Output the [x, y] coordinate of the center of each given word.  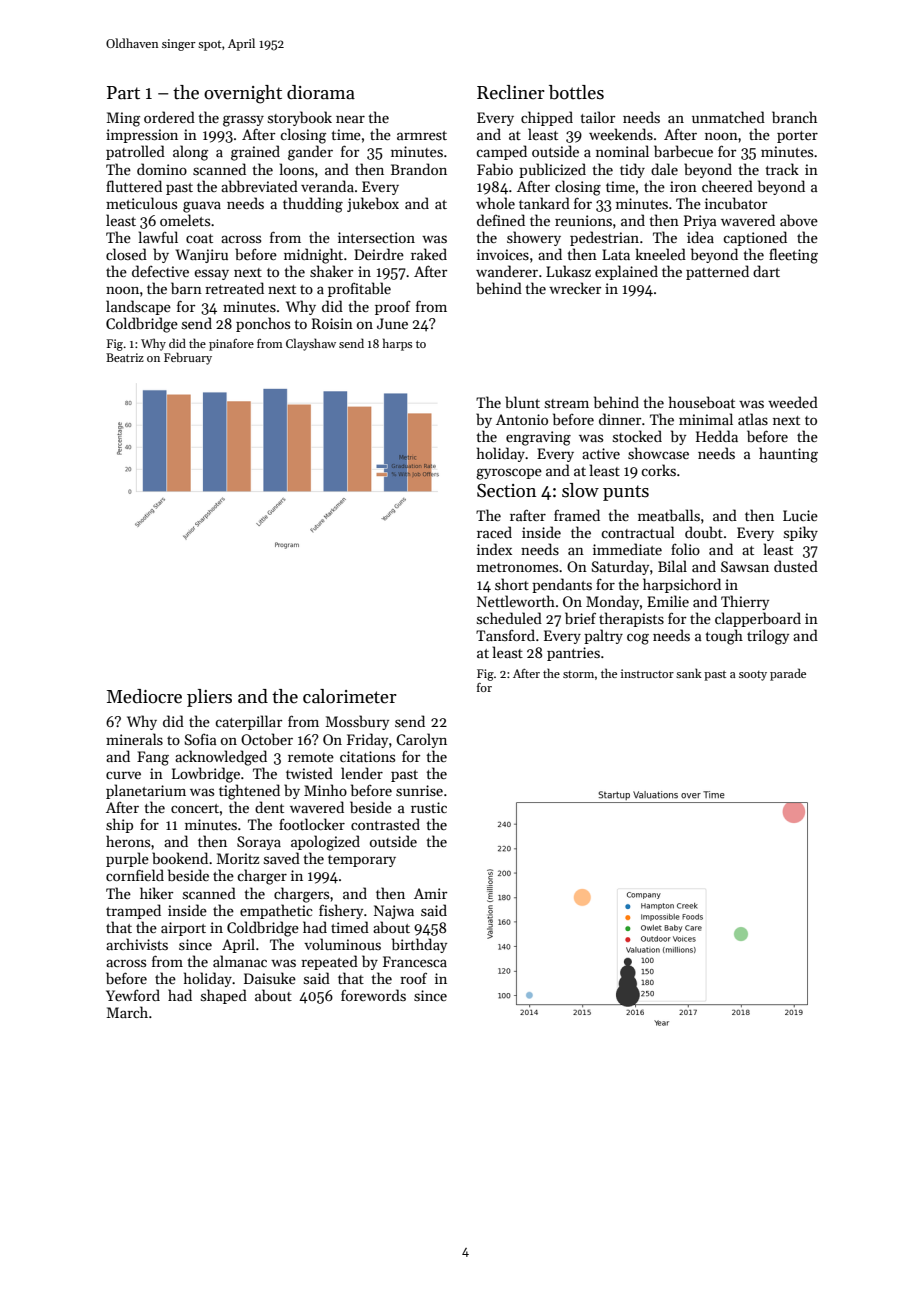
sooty [753, 676]
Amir [430, 893]
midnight [313, 256]
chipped [547, 118]
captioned [755, 238]
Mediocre [144, 696]
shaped [224, 996]
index [494, 549]
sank [689, 673]
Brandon [419, 169]
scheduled [509, 618]
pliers [209, 698]
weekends [621, 134]
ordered [169, 117]
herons [128, 841]
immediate [627, 549]
